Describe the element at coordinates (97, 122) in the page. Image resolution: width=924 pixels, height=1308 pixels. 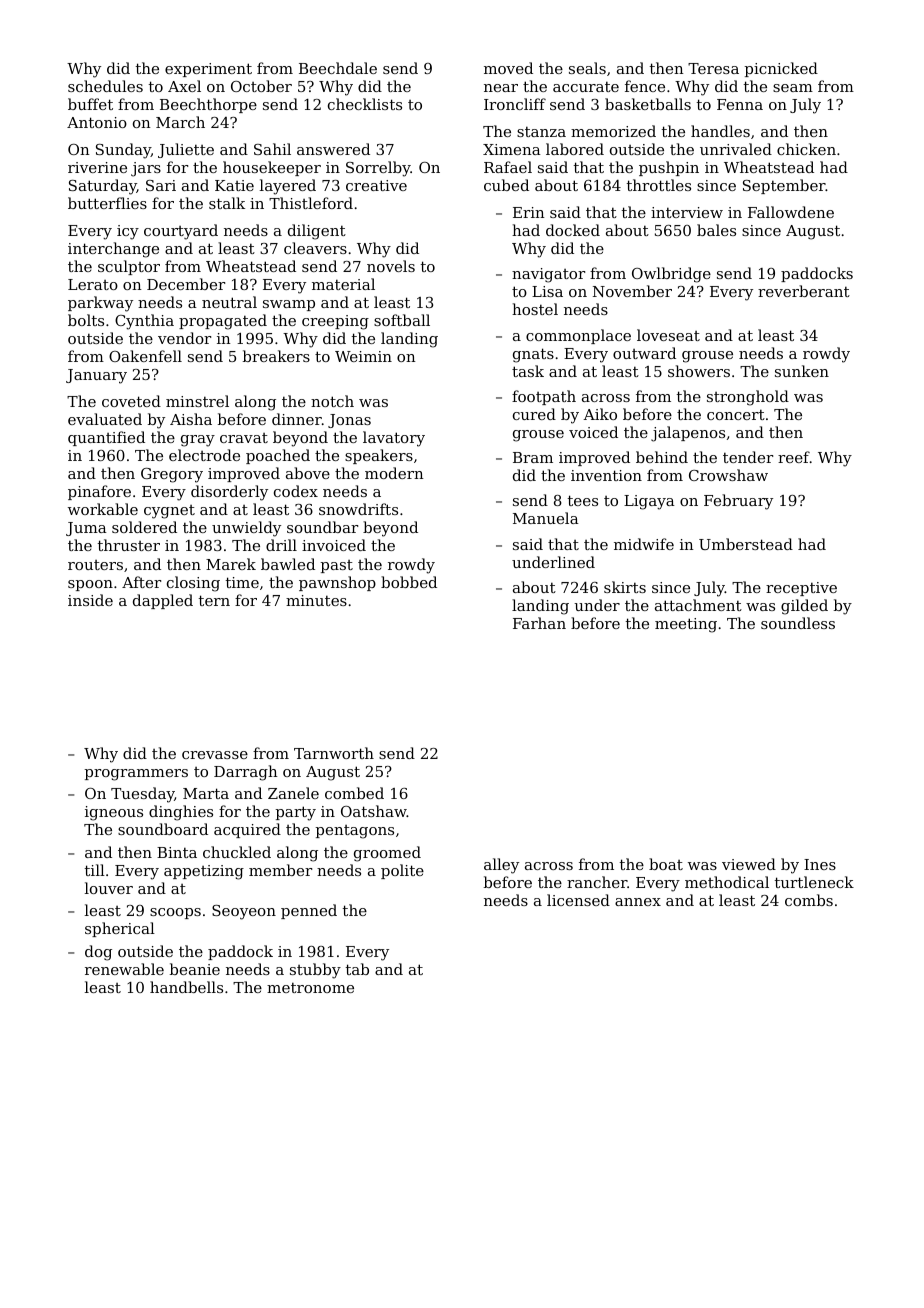
I see `Antonio` at that location.
